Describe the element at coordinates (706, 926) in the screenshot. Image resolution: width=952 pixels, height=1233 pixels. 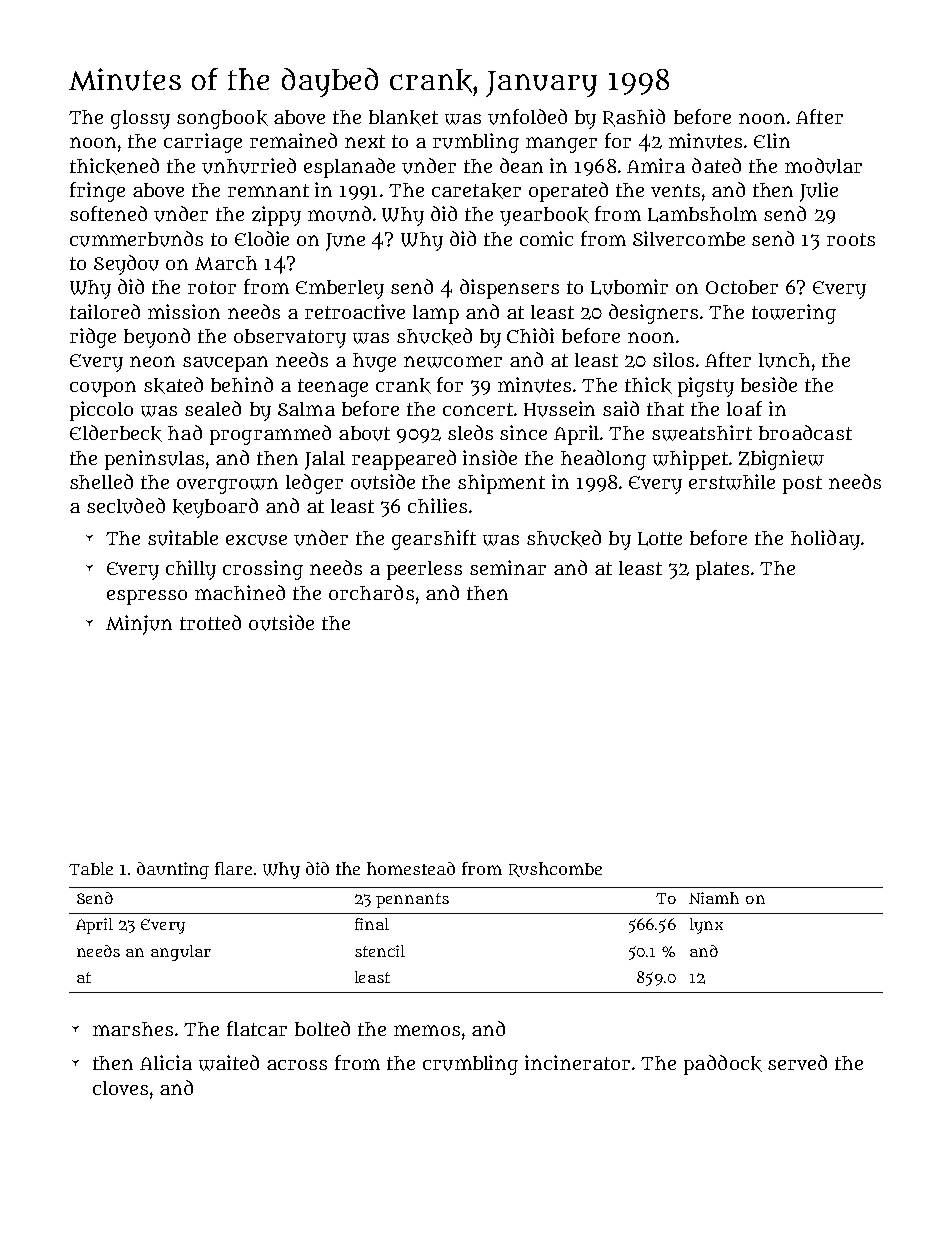
I see `lynx` at that location.
